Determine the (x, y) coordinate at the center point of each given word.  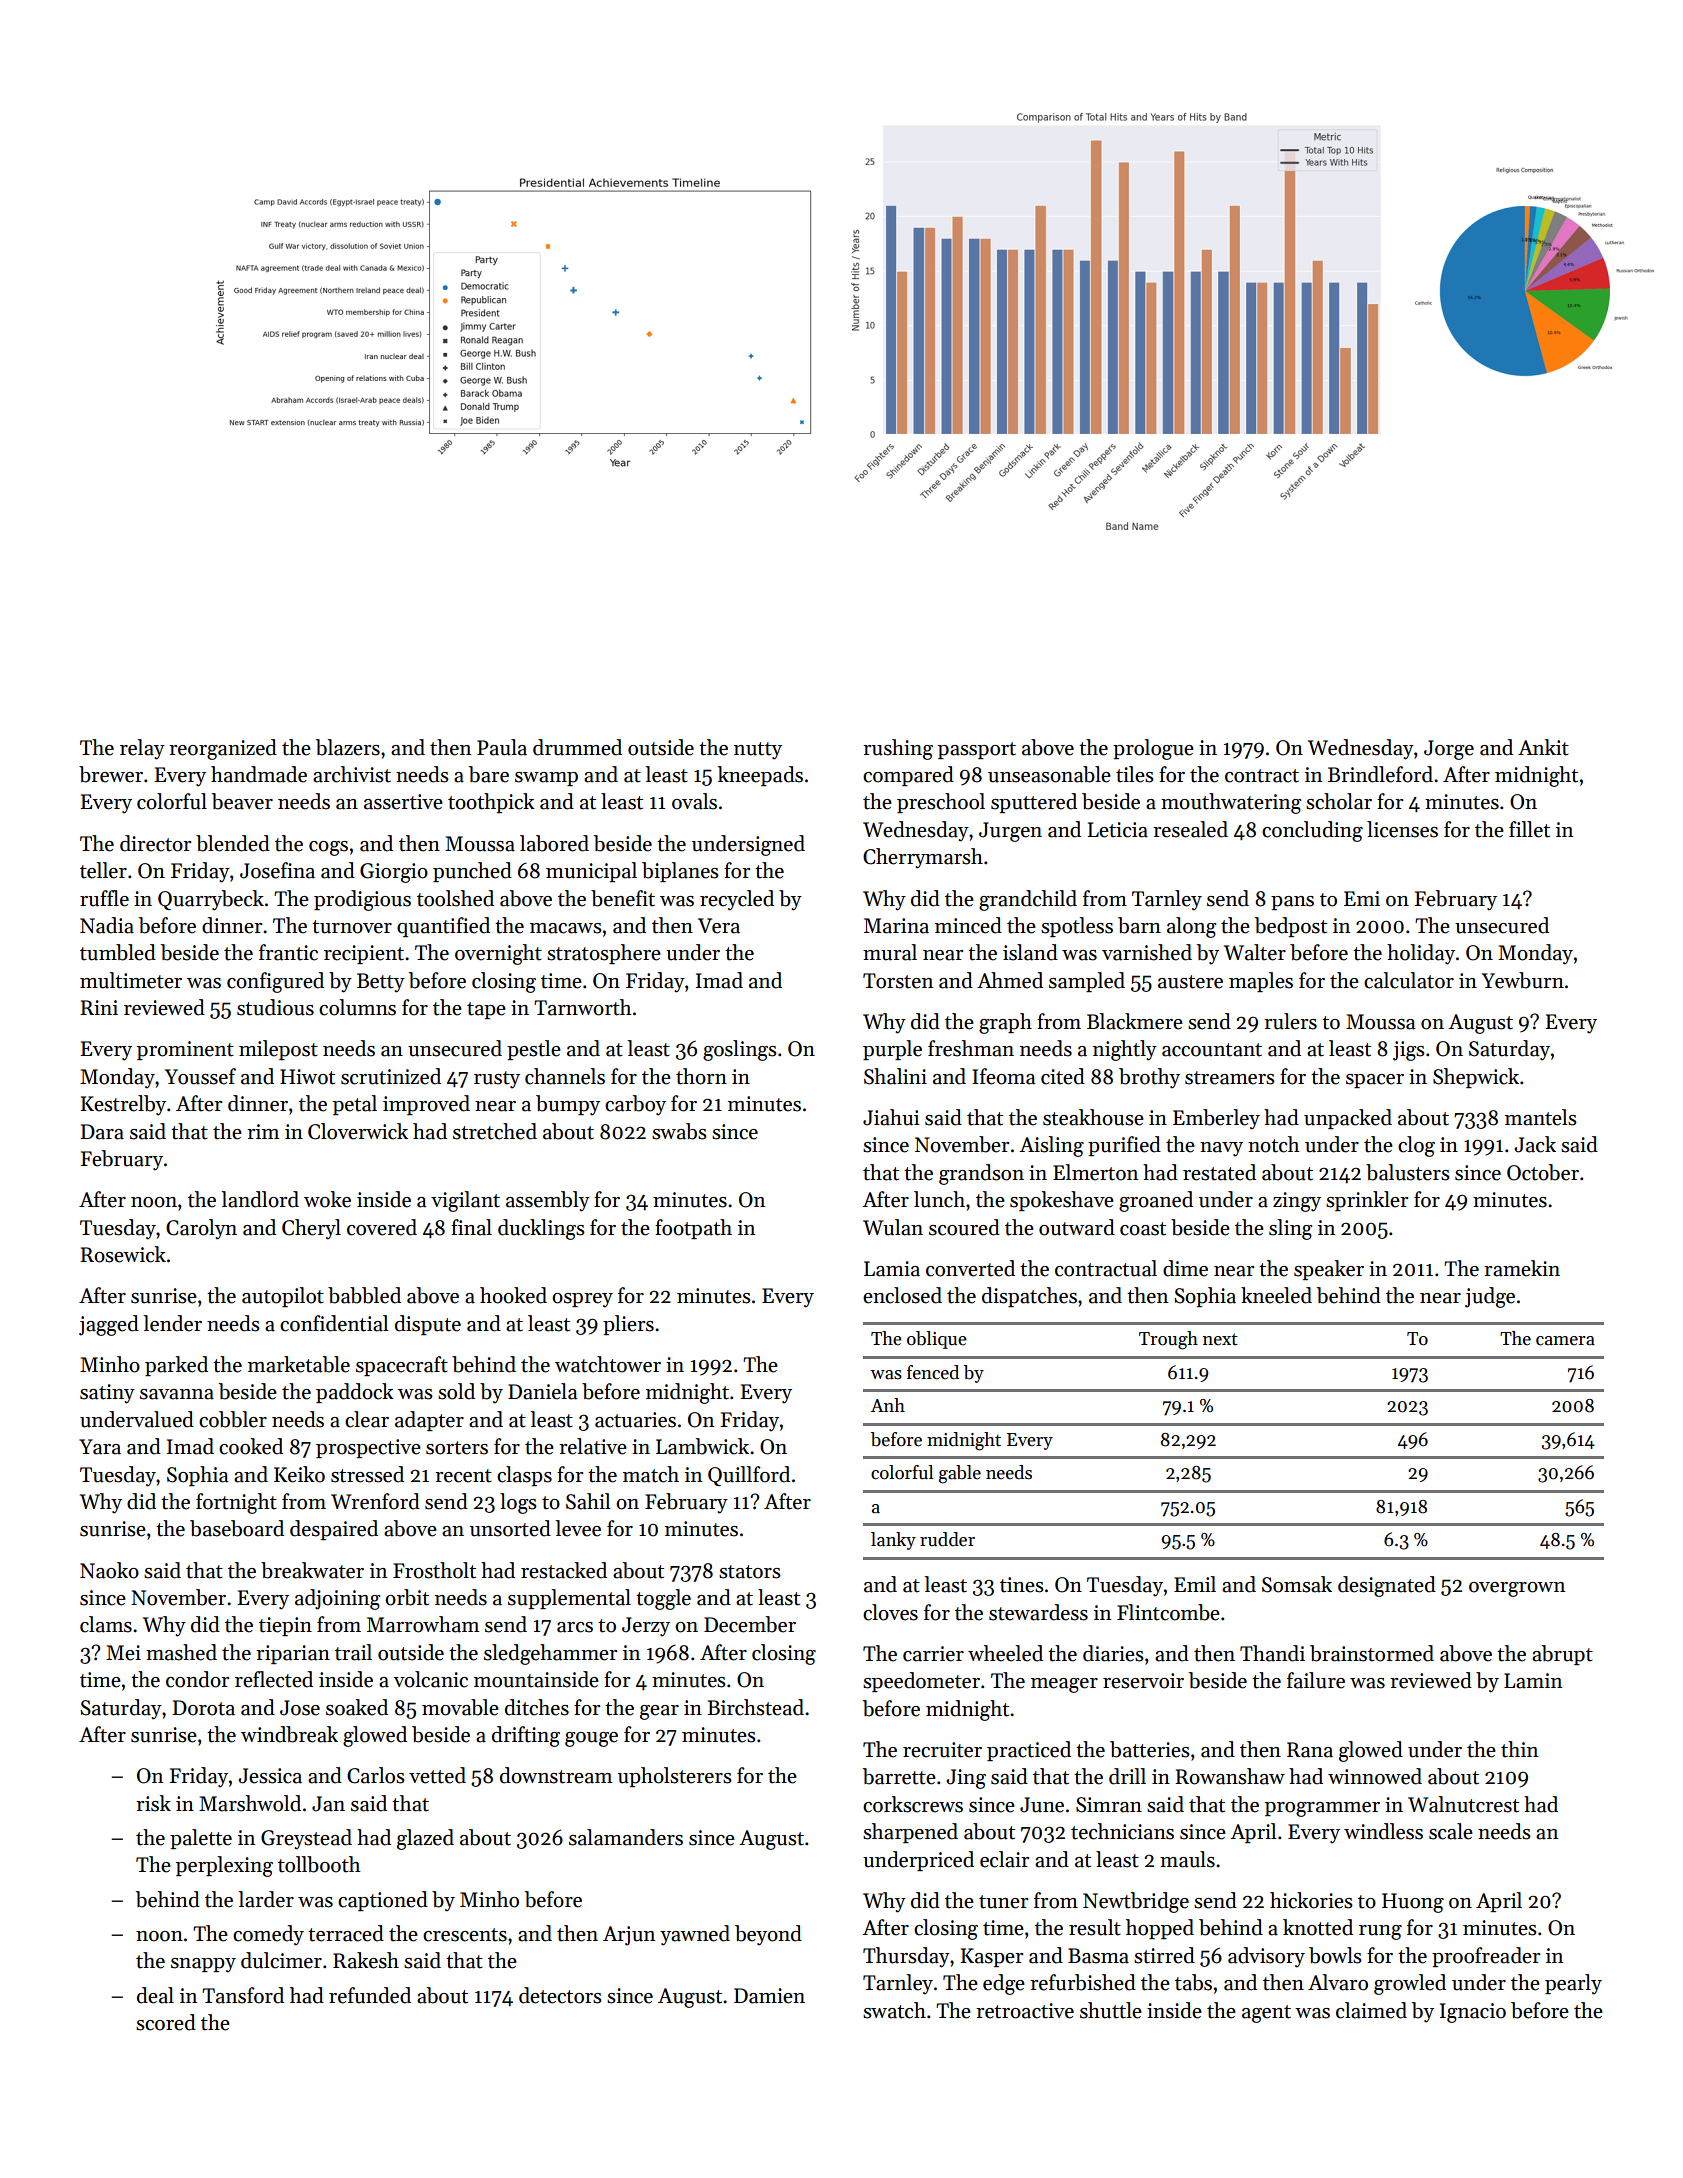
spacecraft (402, 1366)
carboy (635, 1105)
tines (1022, 1585)
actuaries (635, 1420)
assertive (403, 802)
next (1220, 1339)
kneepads (760, 776)
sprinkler (1367, 1201)
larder (266, 1899)
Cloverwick (358, 1131)
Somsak (1297, 1584)
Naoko (109, 1570)
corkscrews (913, 1804)
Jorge (1449, 750)
